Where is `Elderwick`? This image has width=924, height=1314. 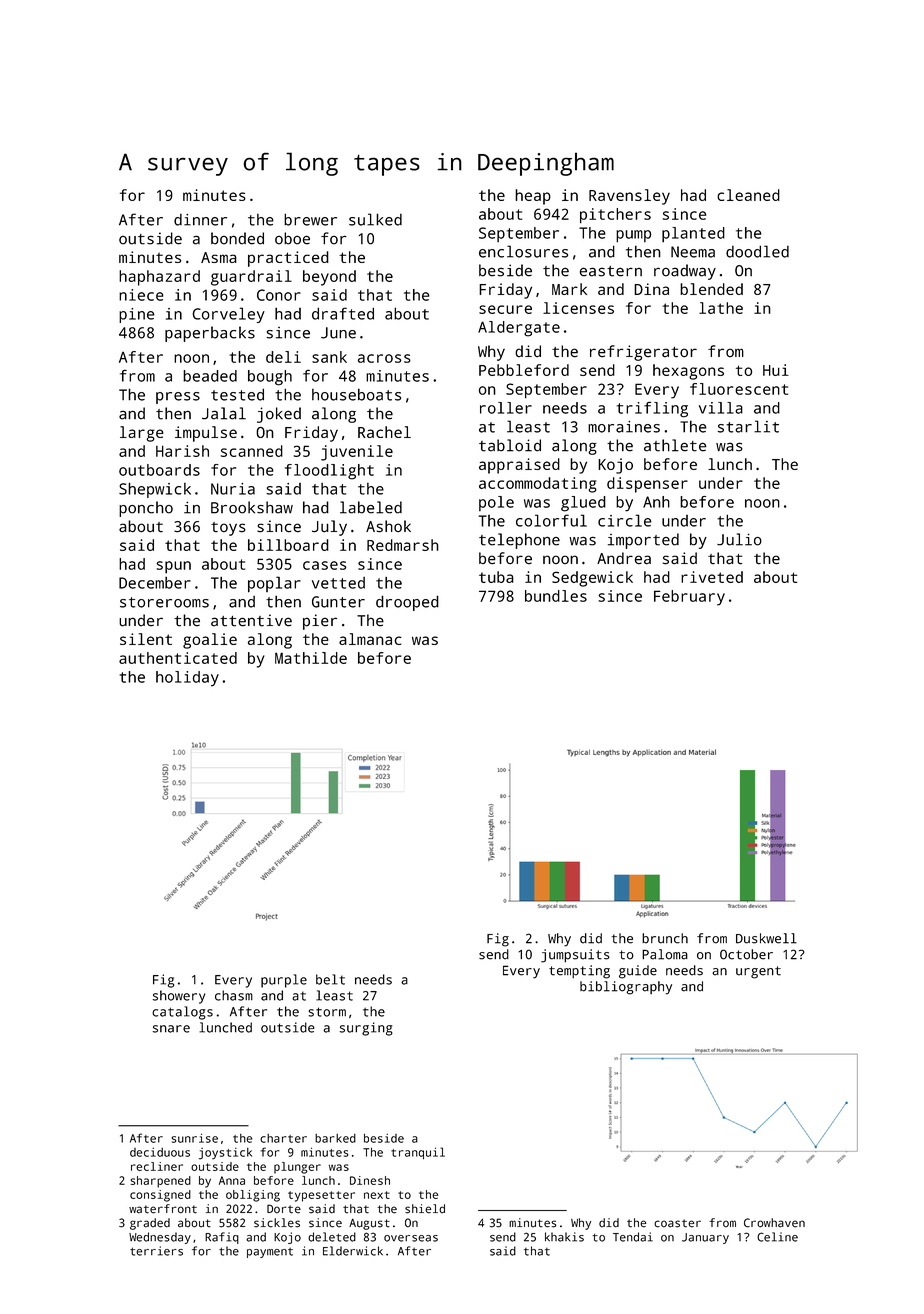 Elderwick is located at coordinates (353, 1251).
